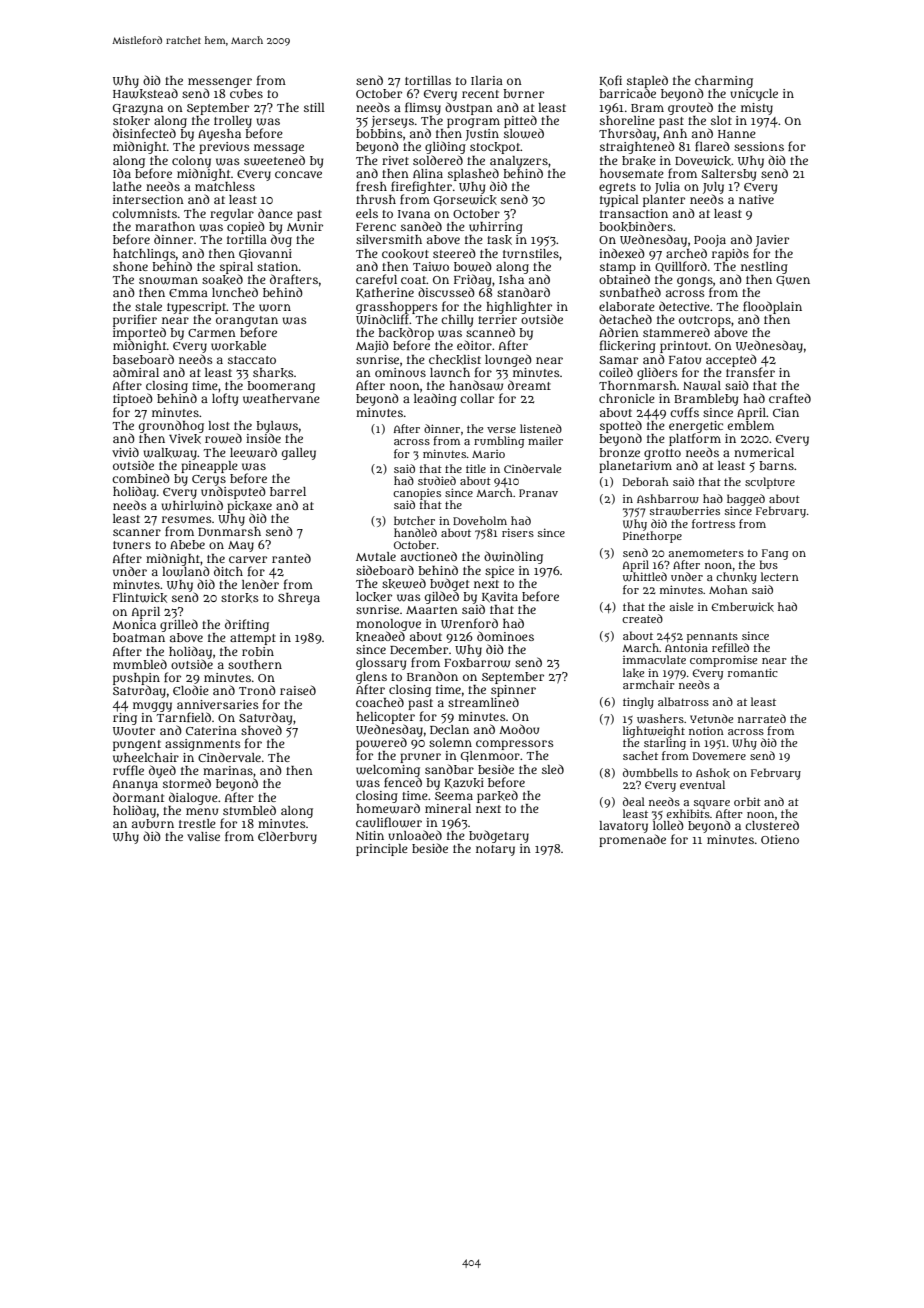 The height and width of the screenshot is (1308, 924). Describe the element at coordinates (487, 80) in the screenshot. I see `Ilaria` at that location.
